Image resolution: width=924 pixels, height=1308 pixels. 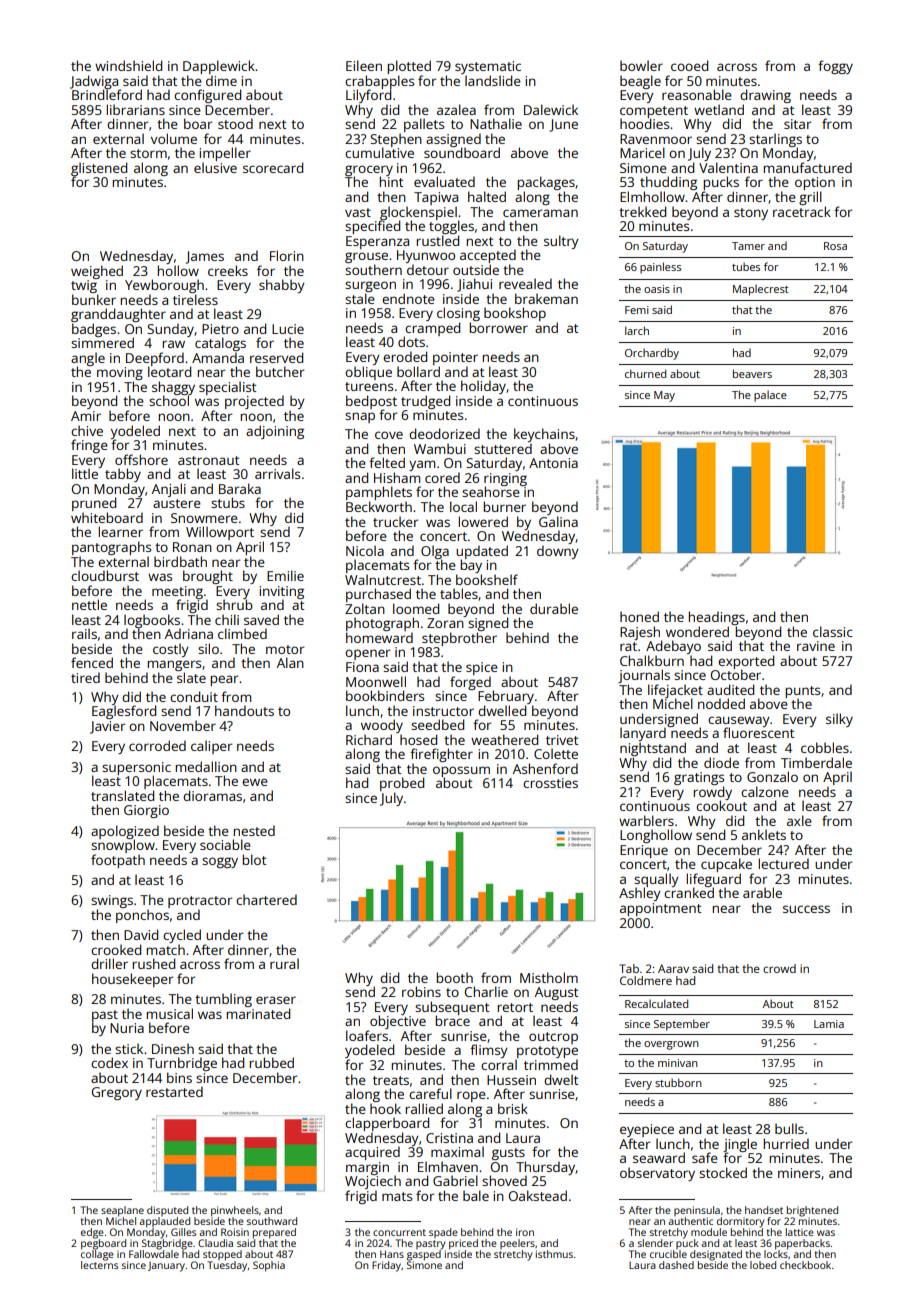 What do you see at coordinates (805, 1265) in the image?
I see `checkbook` at bounding box center [805, 1265].
